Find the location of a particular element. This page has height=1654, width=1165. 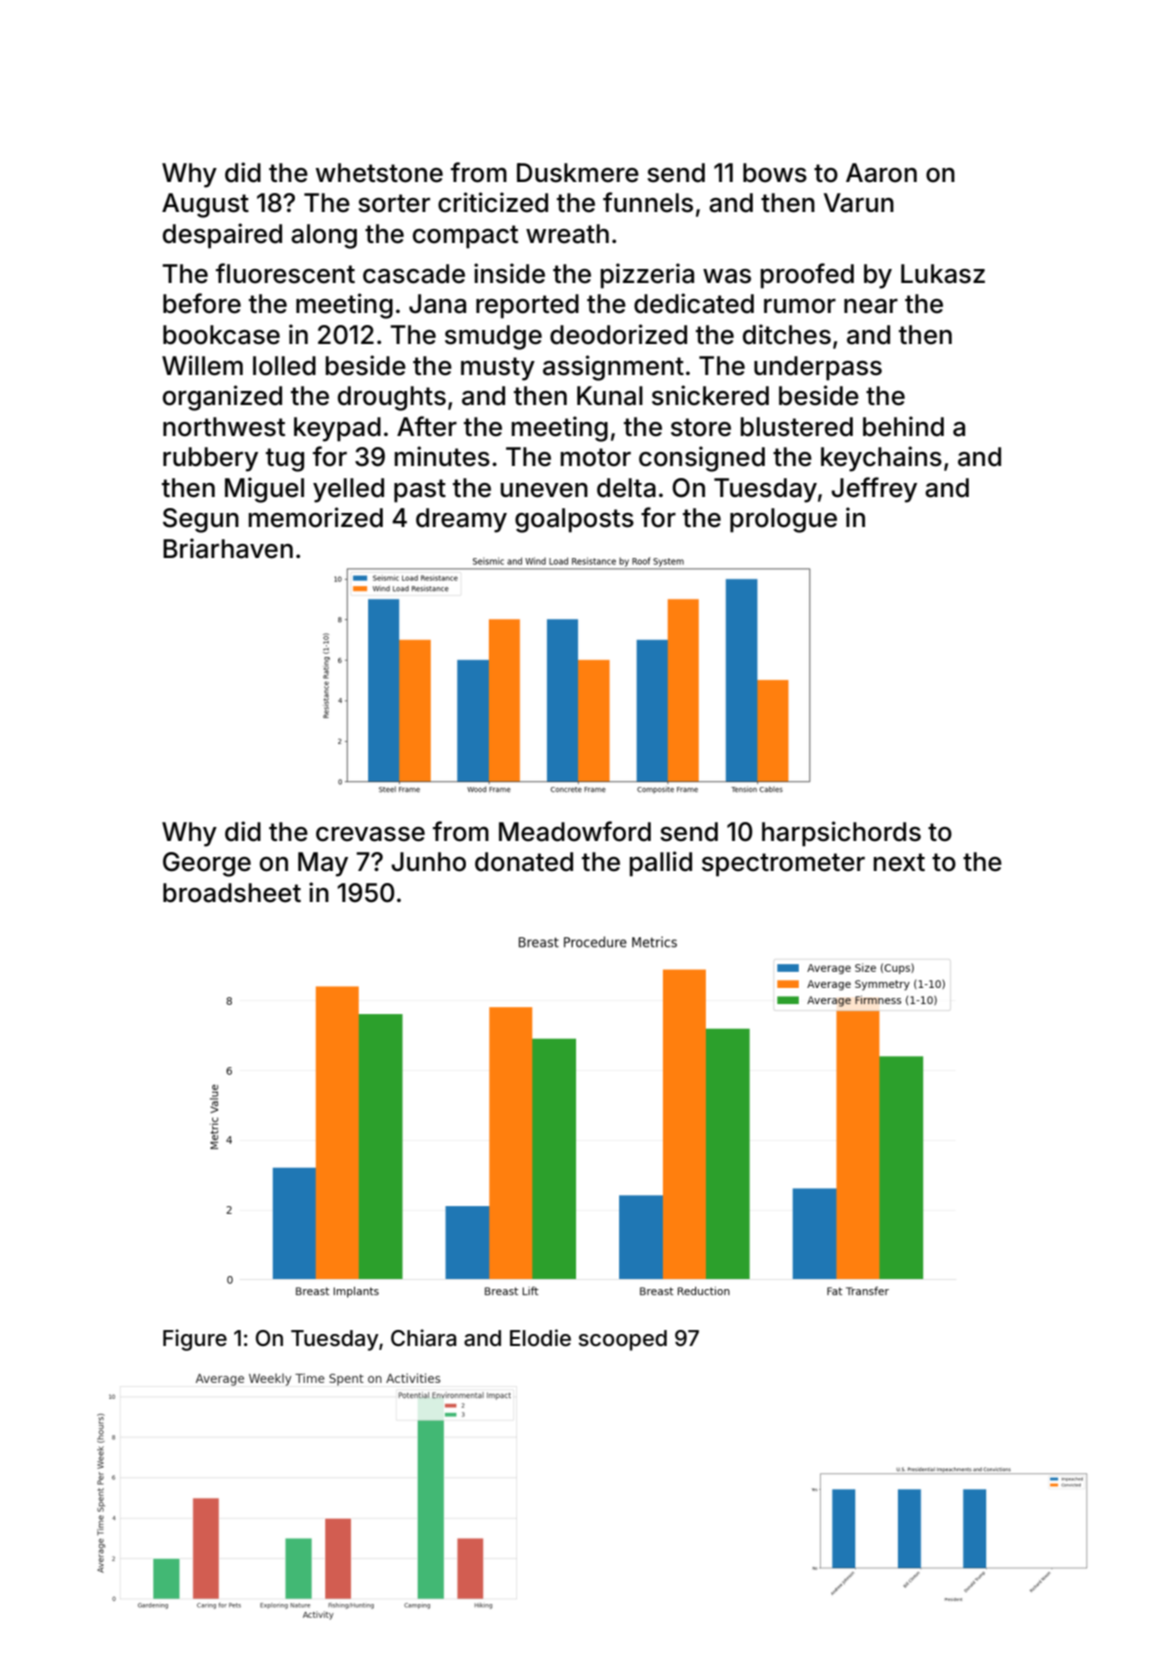

prologue is located at coordinates (783, 520).
